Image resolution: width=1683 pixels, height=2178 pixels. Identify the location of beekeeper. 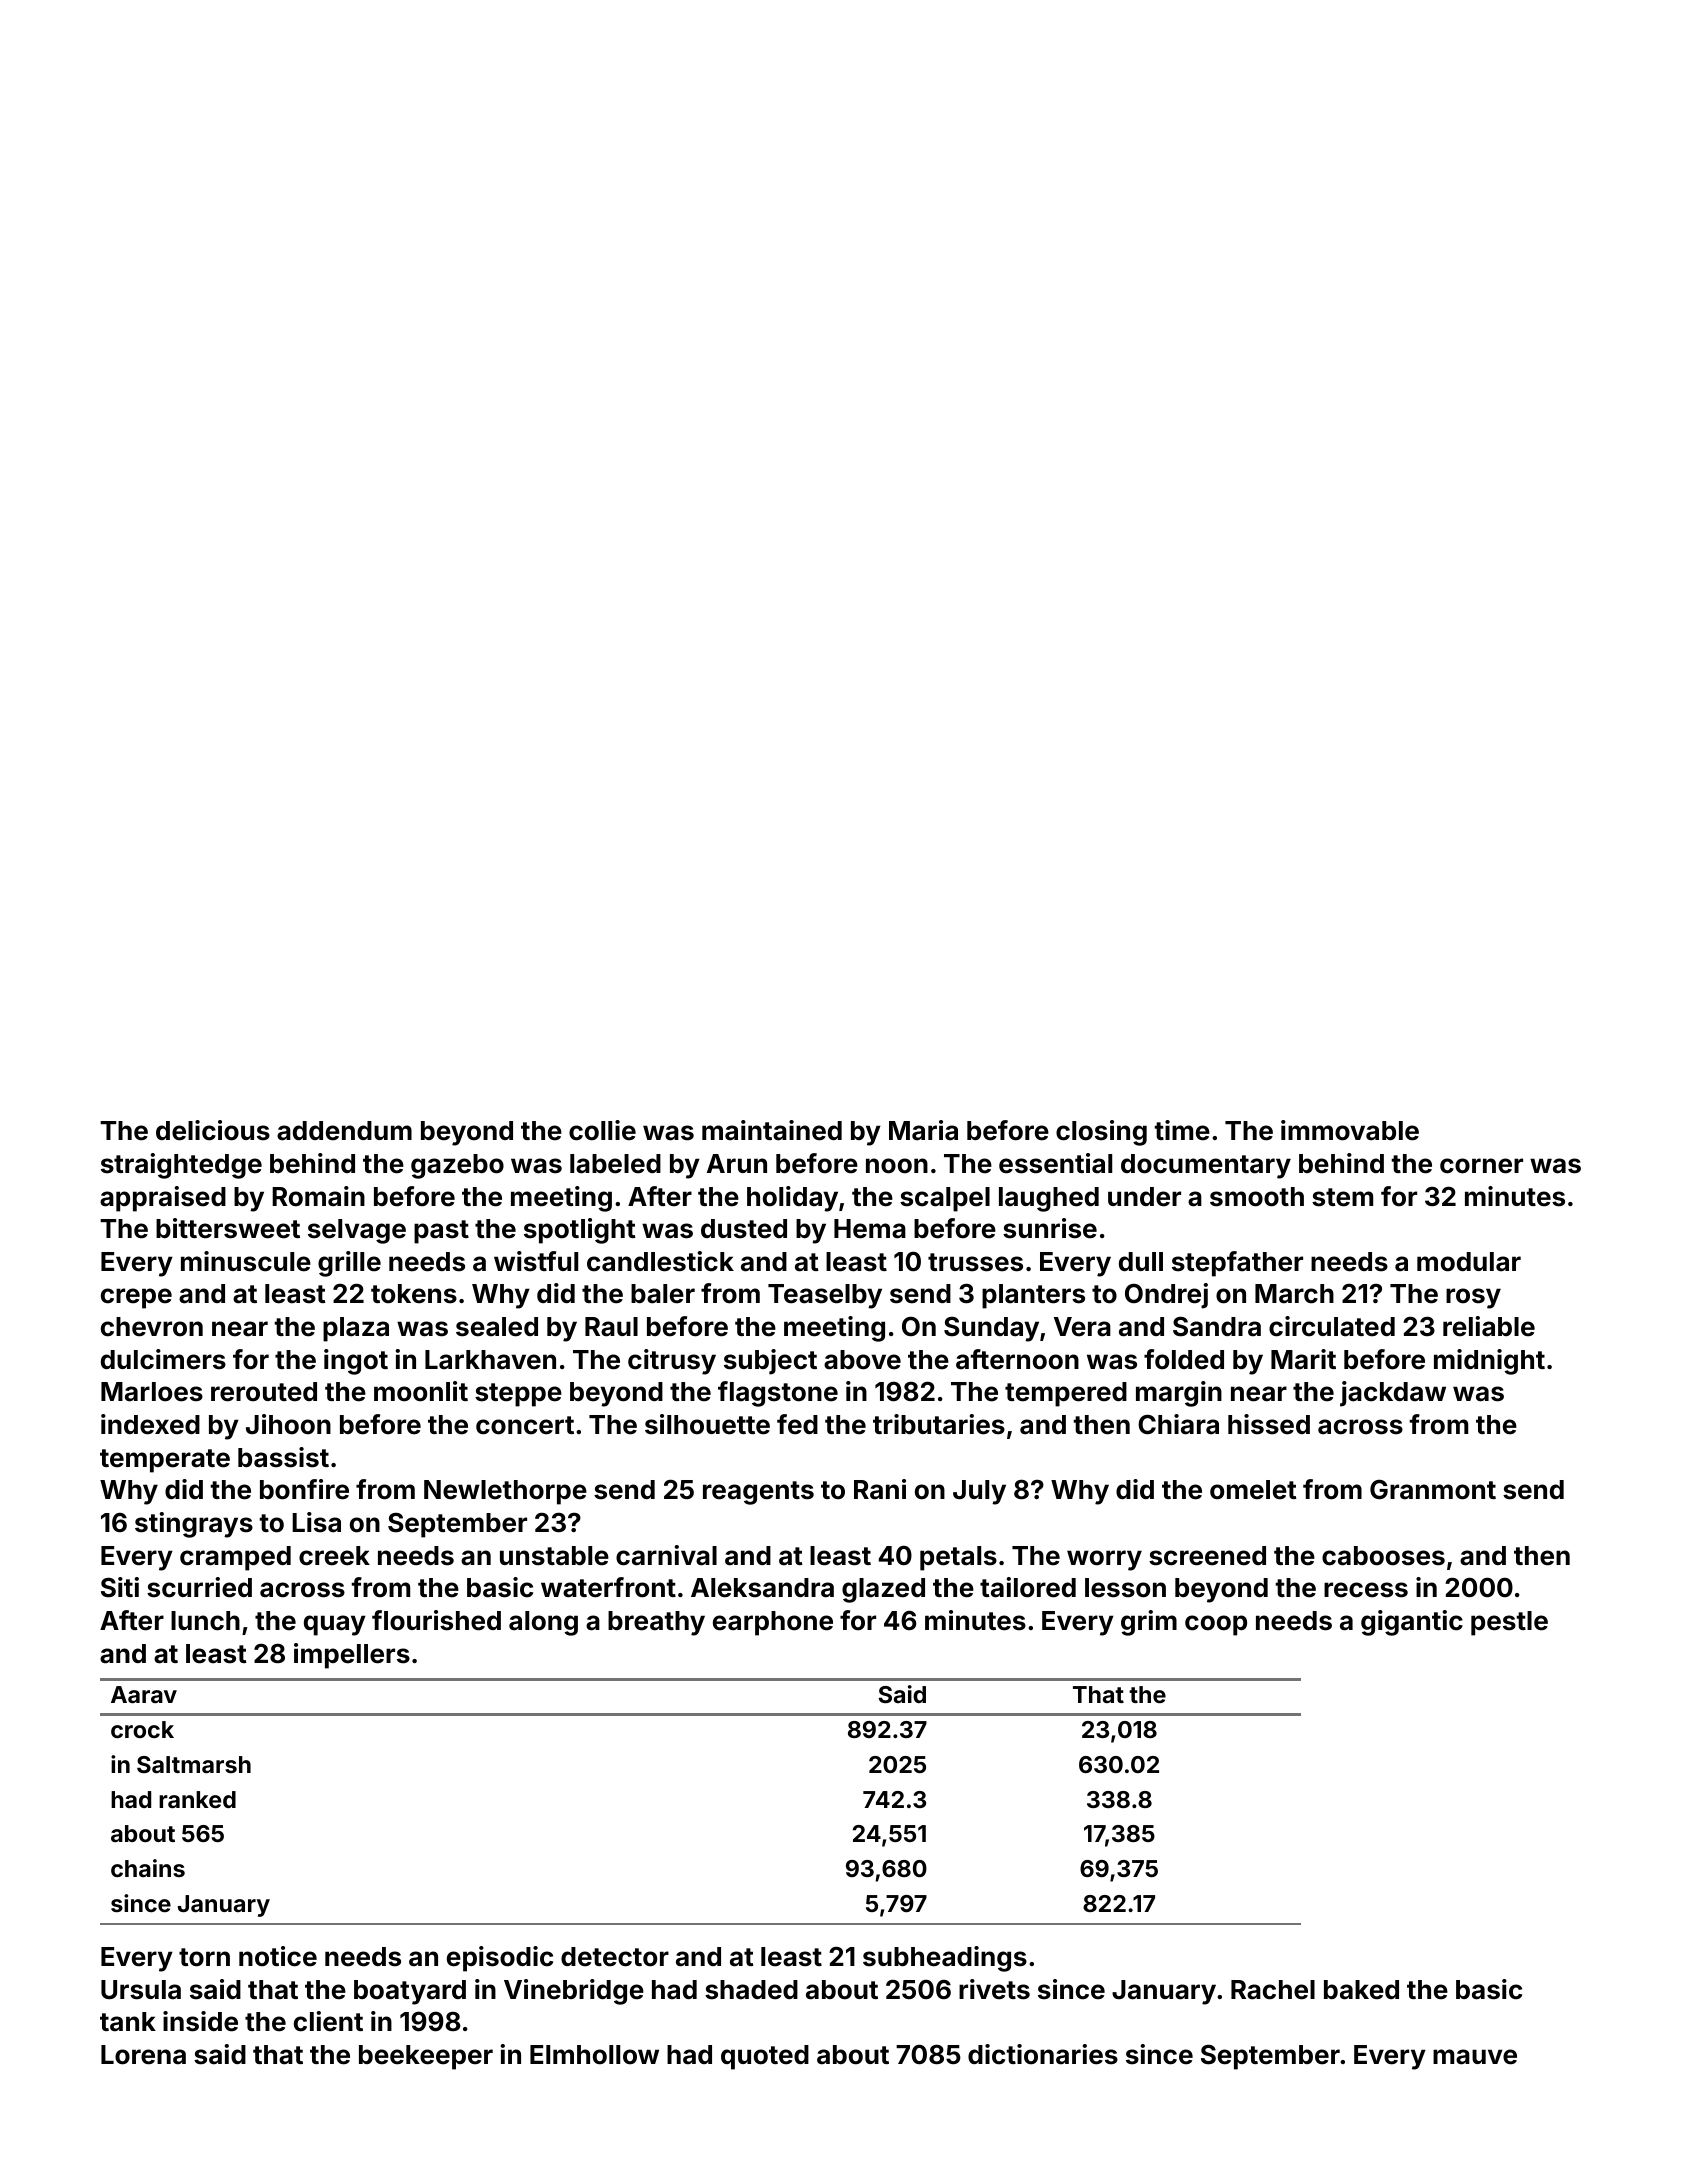
(426, 2057).
